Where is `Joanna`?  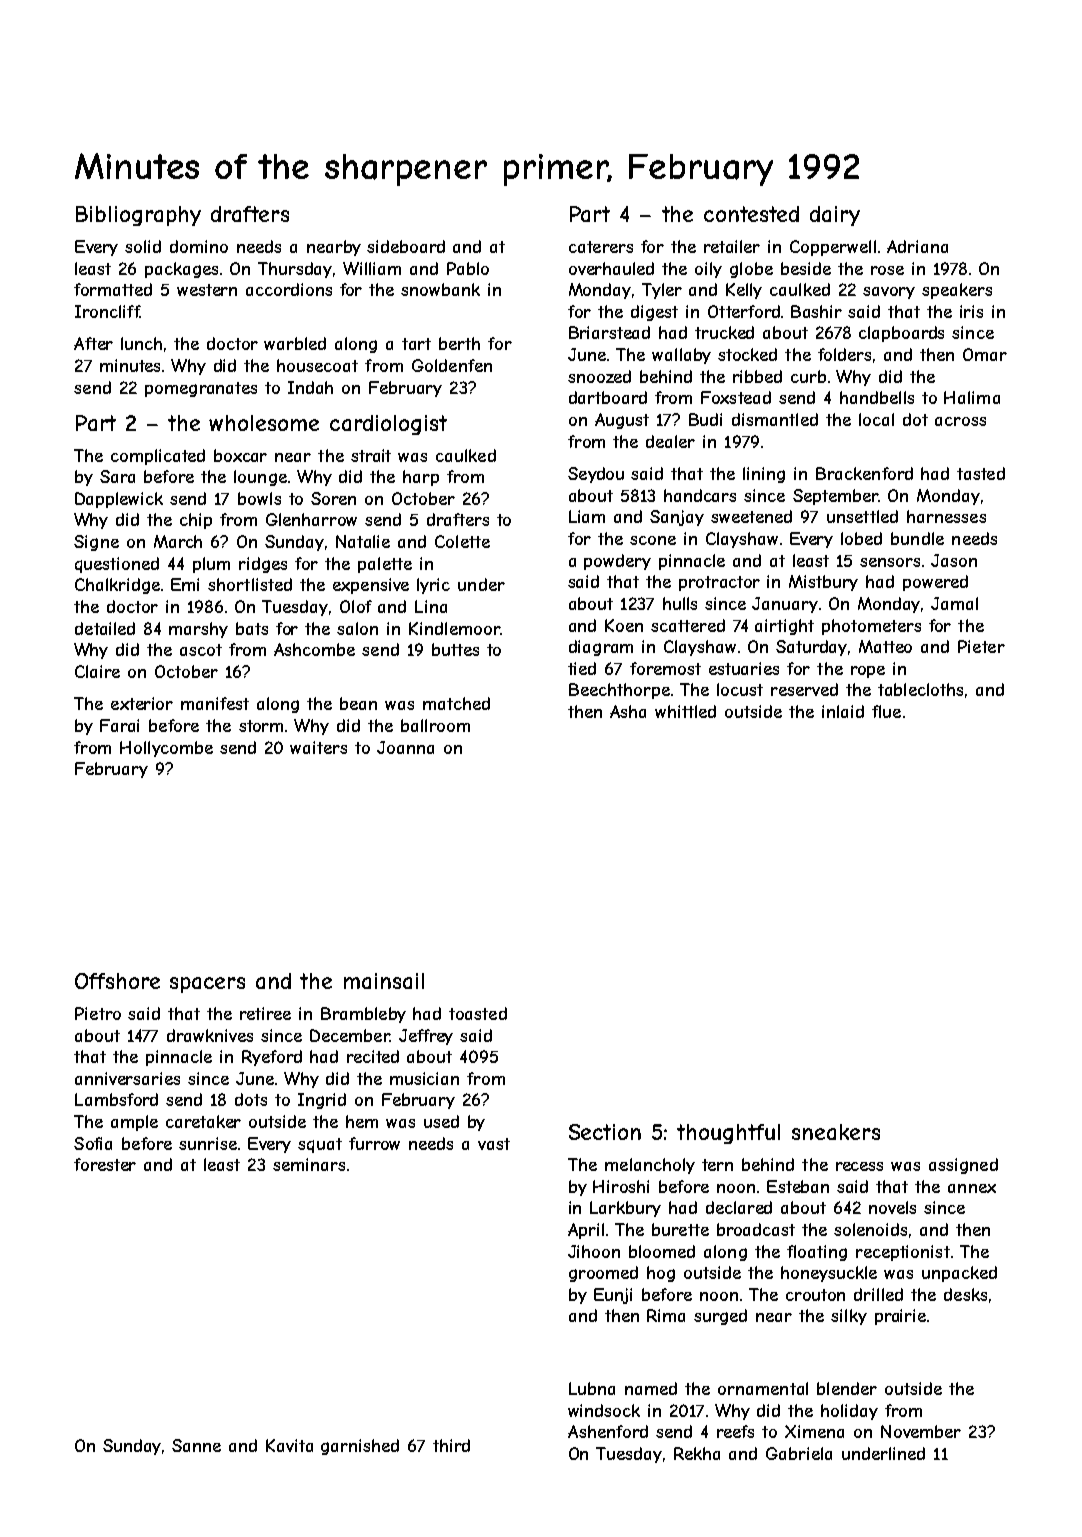
Joanna is located at coordinates (405, 747).
